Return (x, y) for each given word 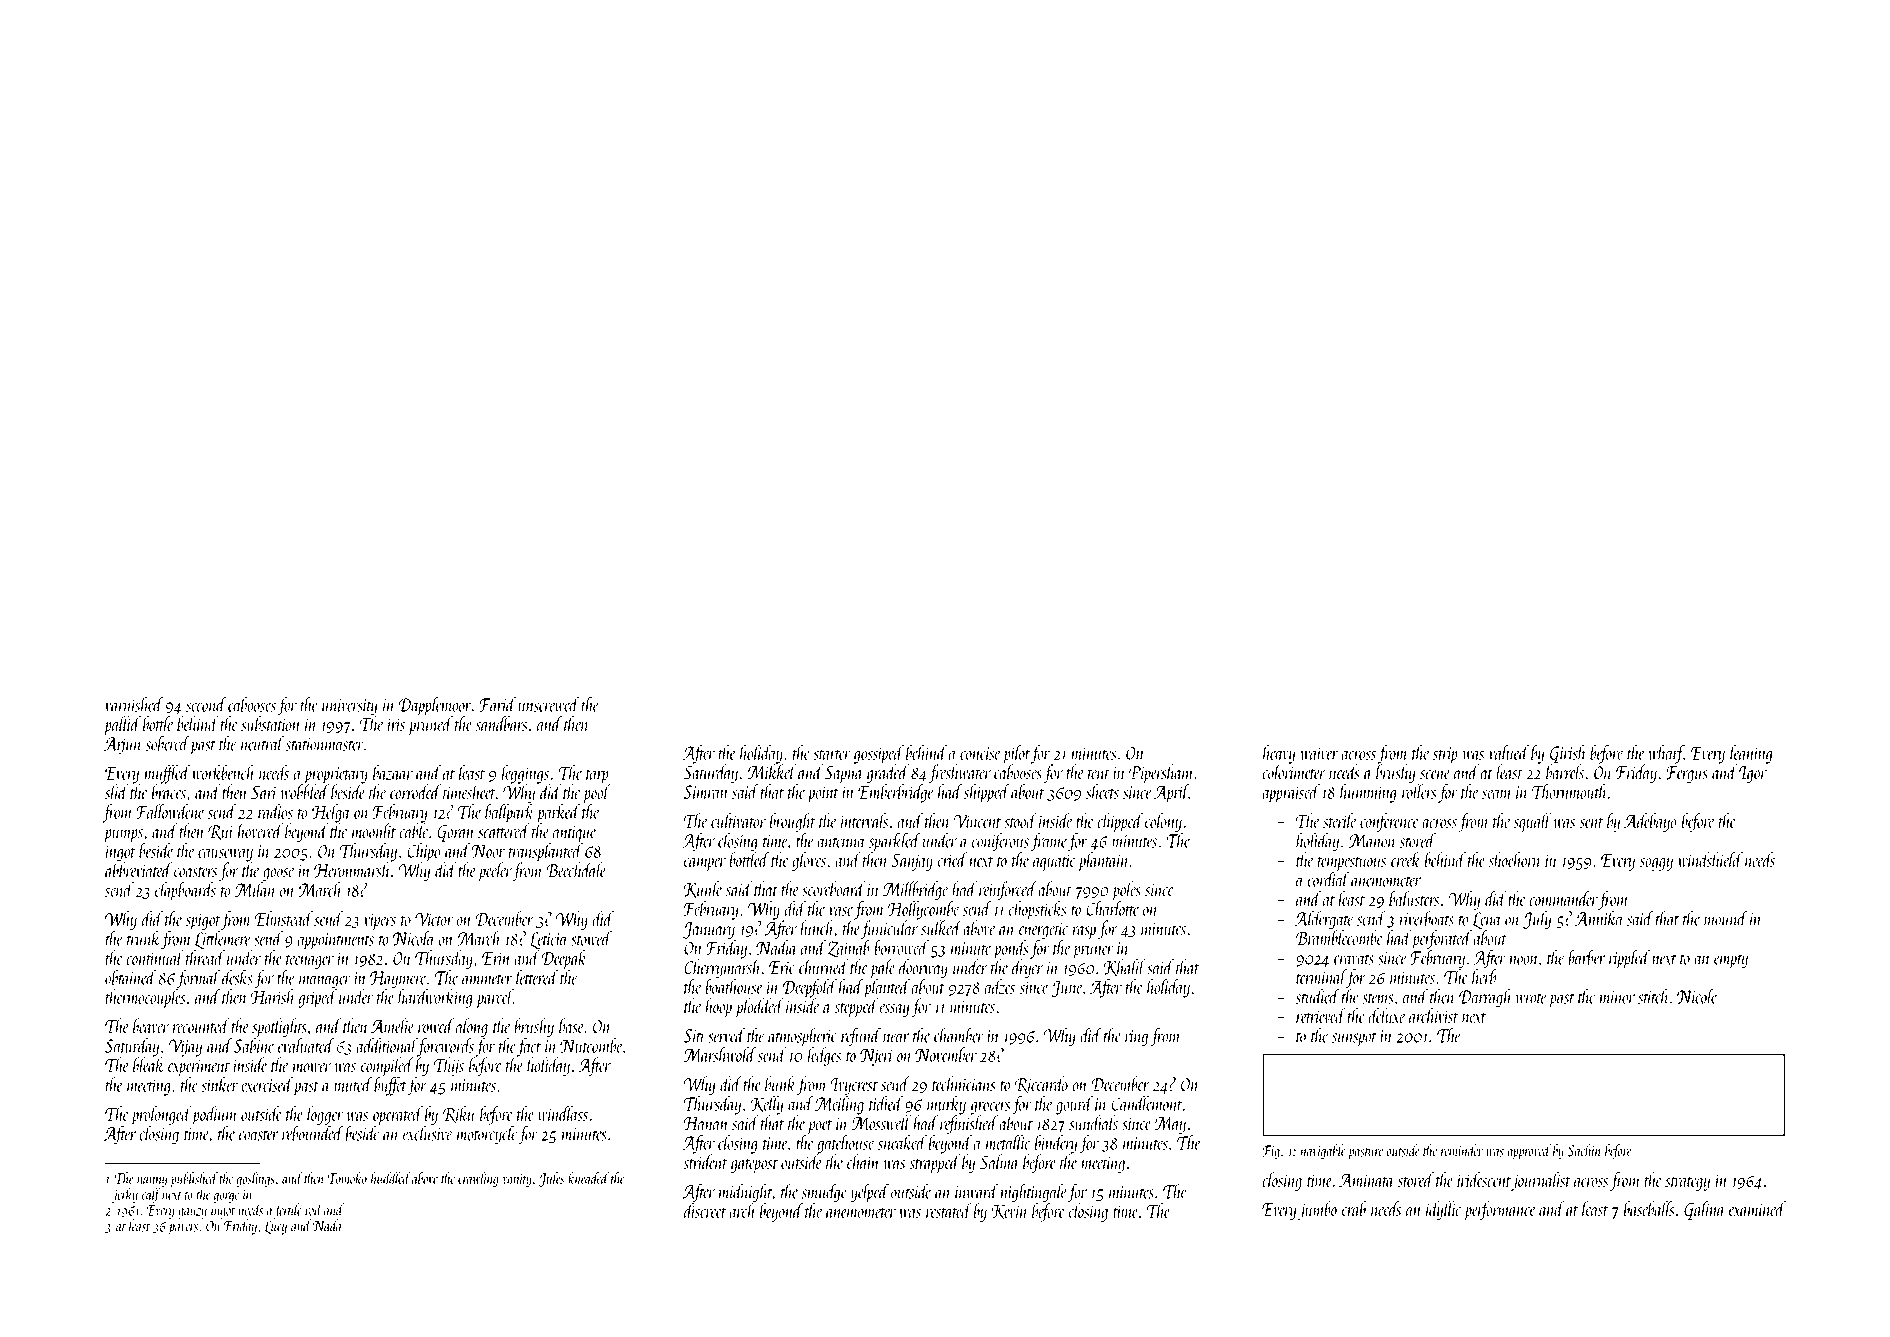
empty (1731, 961)
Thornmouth (1569, 791)
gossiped (879, 754)
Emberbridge (895, 793)
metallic (1008, 1142)
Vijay (185, 1048)
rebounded (313, 1133)
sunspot (1354, 1039)
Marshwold (720, 1054)
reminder (1462, 1150)
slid (116, 792)
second (206, 704)
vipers (380, 921)
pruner (1093, 952)
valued (1509, 752)
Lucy (276, 1227)
